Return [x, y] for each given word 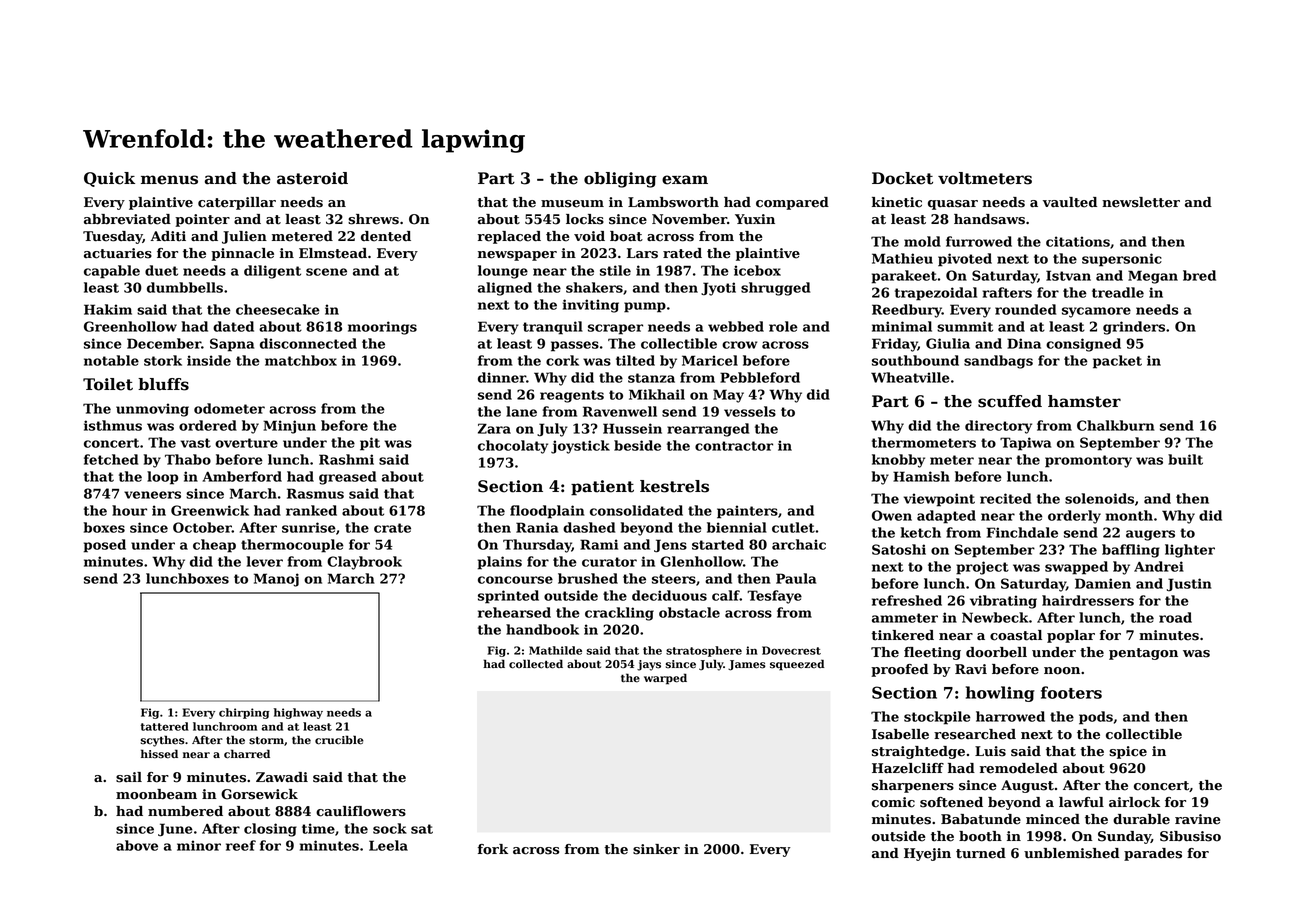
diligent [272, 272]
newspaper [517, 256]
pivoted [965, 260]
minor [199, 845]
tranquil [553, 328]
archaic [799, 544]
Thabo [188, 459]
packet [1117, 362]
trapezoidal [936, 294]
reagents [572, 396]
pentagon [1143, 654]
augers [1150, 535]
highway [298, 713]
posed [105, 546]
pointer [202, 220]
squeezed [797, 664]
